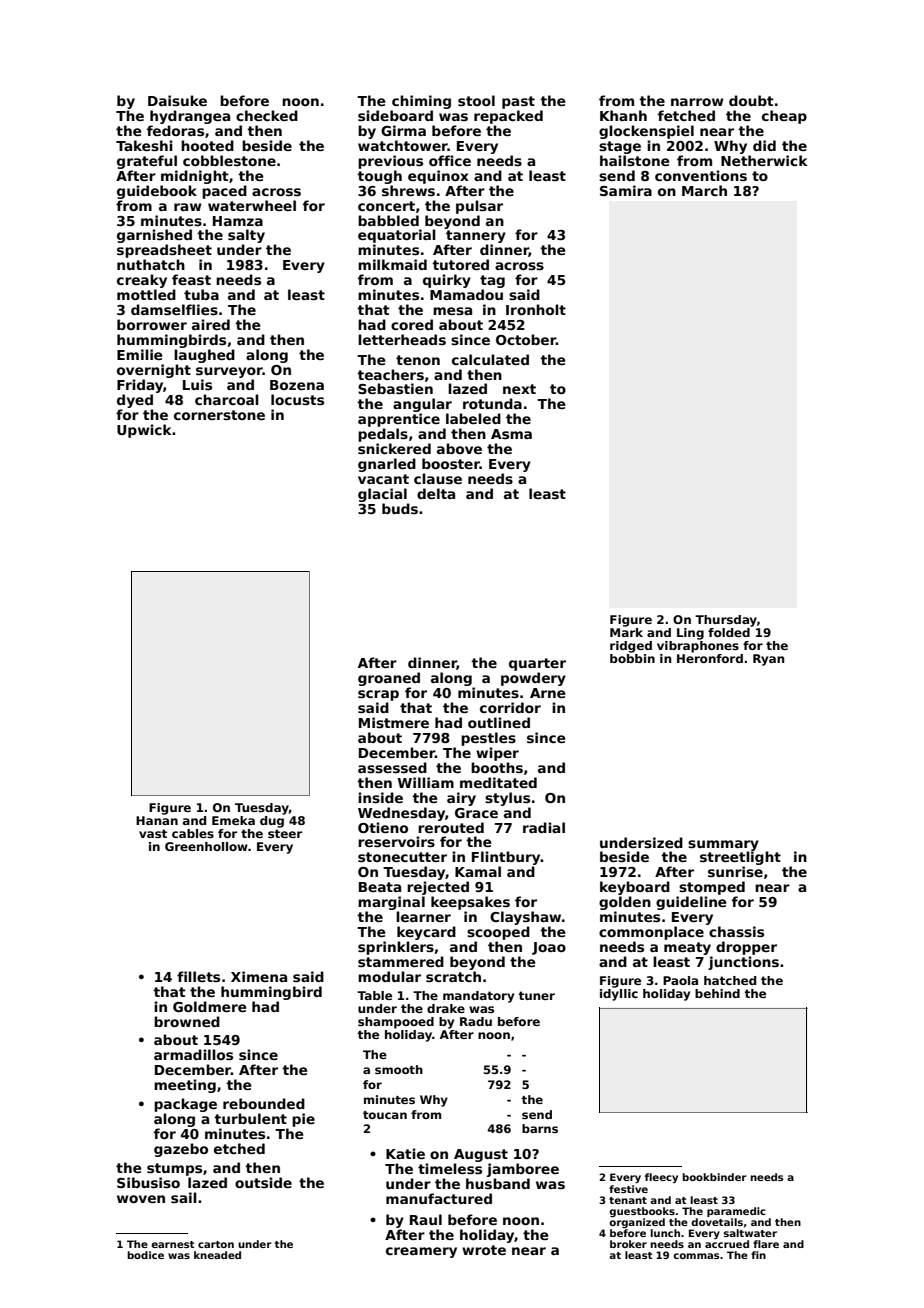 The width and height of the page is (924, 1308). Describe the element at coordinates (540, 1128) in the page. I see `barns` at that location.
